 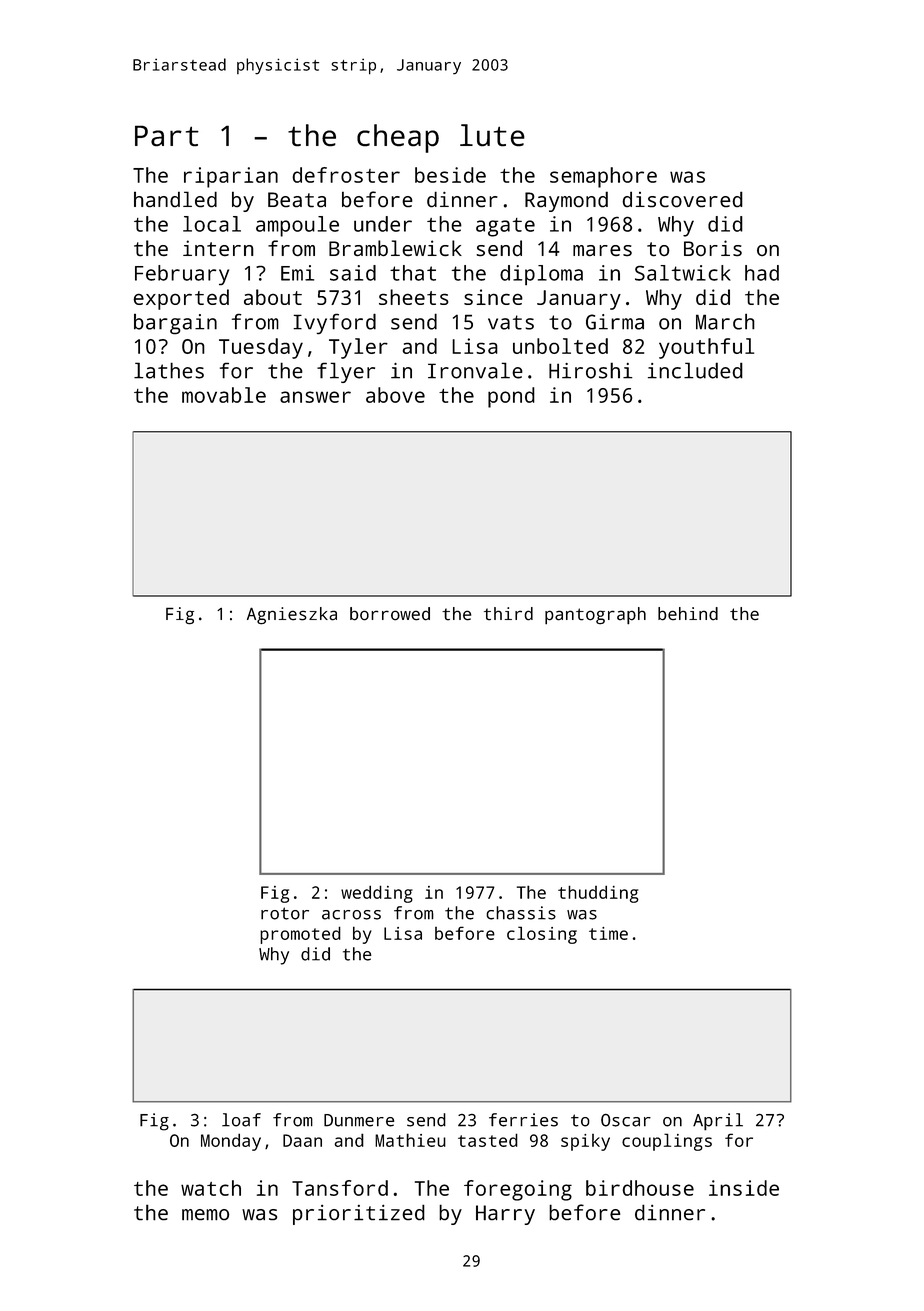 I want to click on Part, so click(x=167, y=136).
